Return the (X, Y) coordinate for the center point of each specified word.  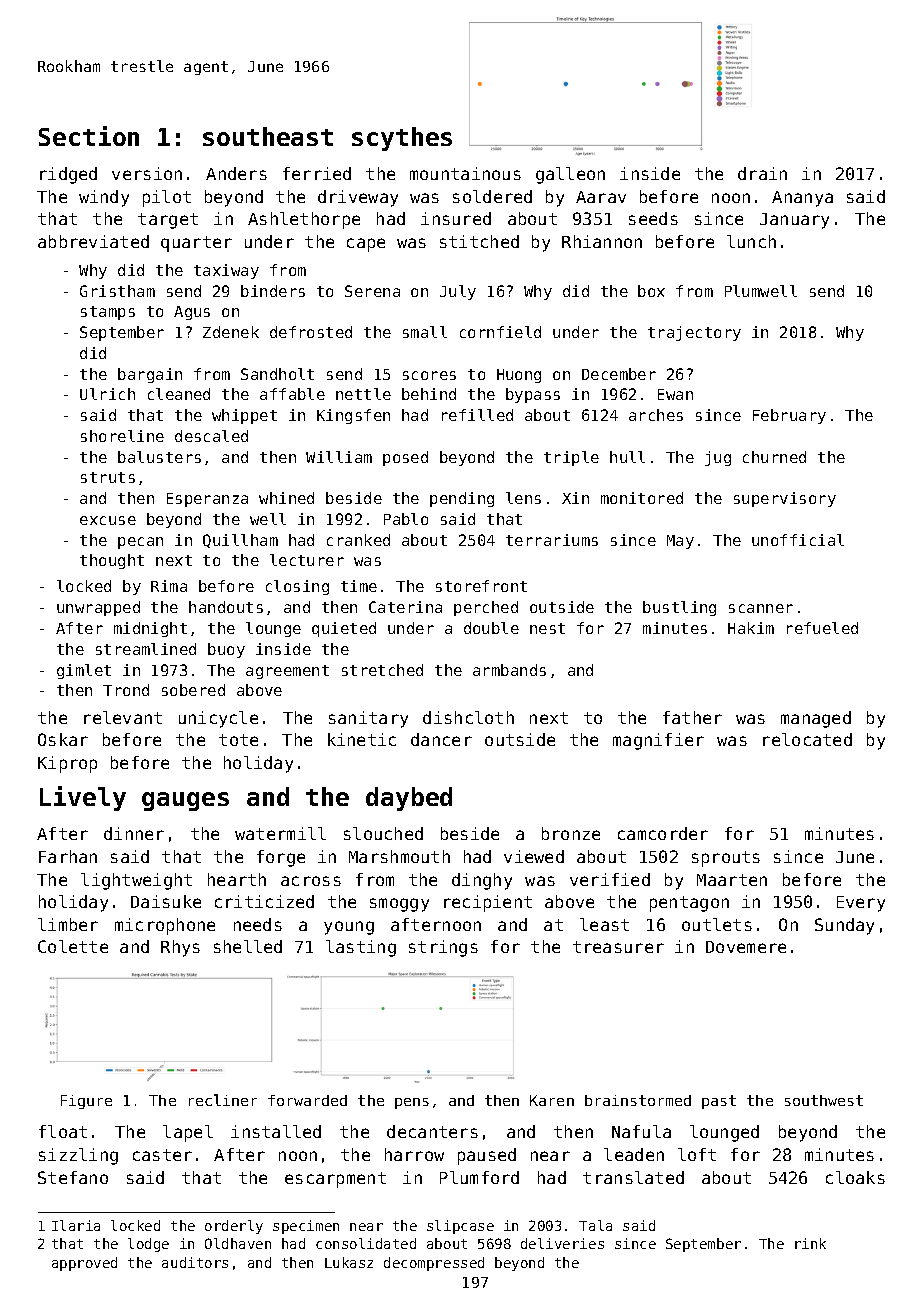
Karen (552, 1100)
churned (774, 457)
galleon (570, 175)
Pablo (406, 519)
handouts (226, 607)
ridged (68, 175)
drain (762, 173)
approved (84, 1264)
